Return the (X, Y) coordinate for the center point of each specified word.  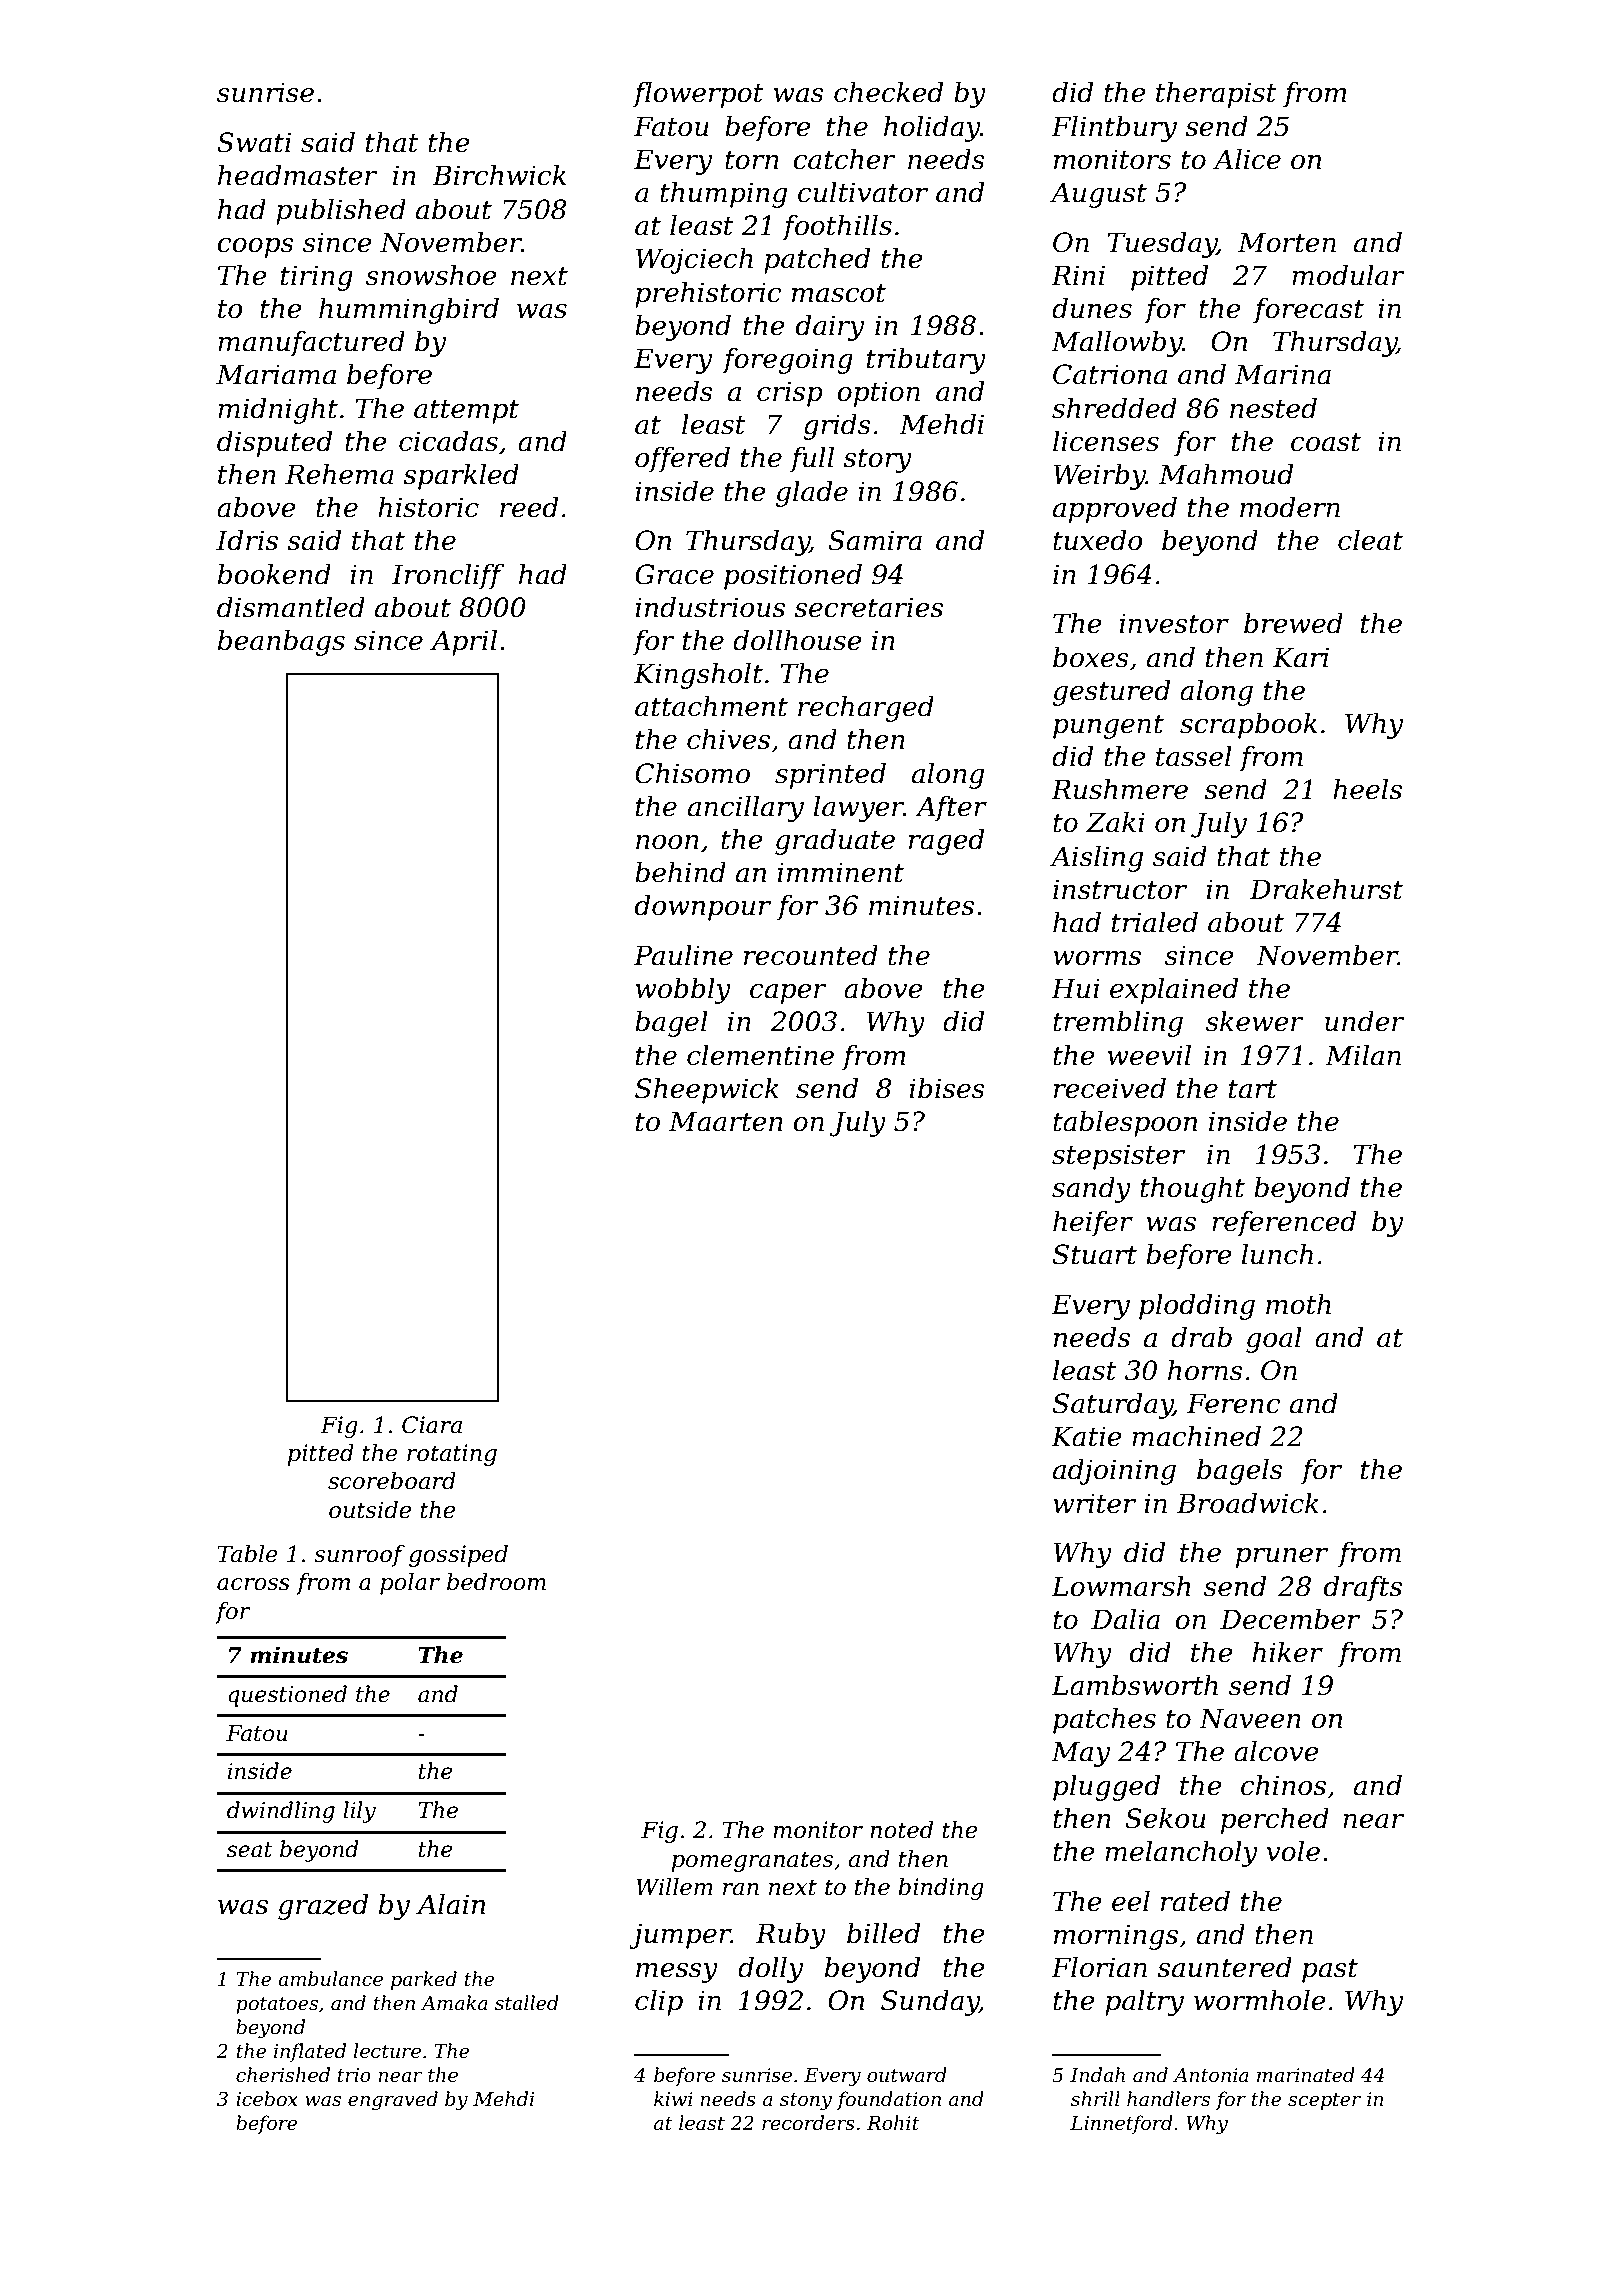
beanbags (281, 643)
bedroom (496, 1582)
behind (680, 872)
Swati (254, 142)
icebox (267, 2099)
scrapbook (1248, 726)
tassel (1194, 756)
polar (410, 1584)
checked (888, 92)
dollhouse (797, 640)
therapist (1216, 95)
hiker (1287, 1652)
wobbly (683, 991)
